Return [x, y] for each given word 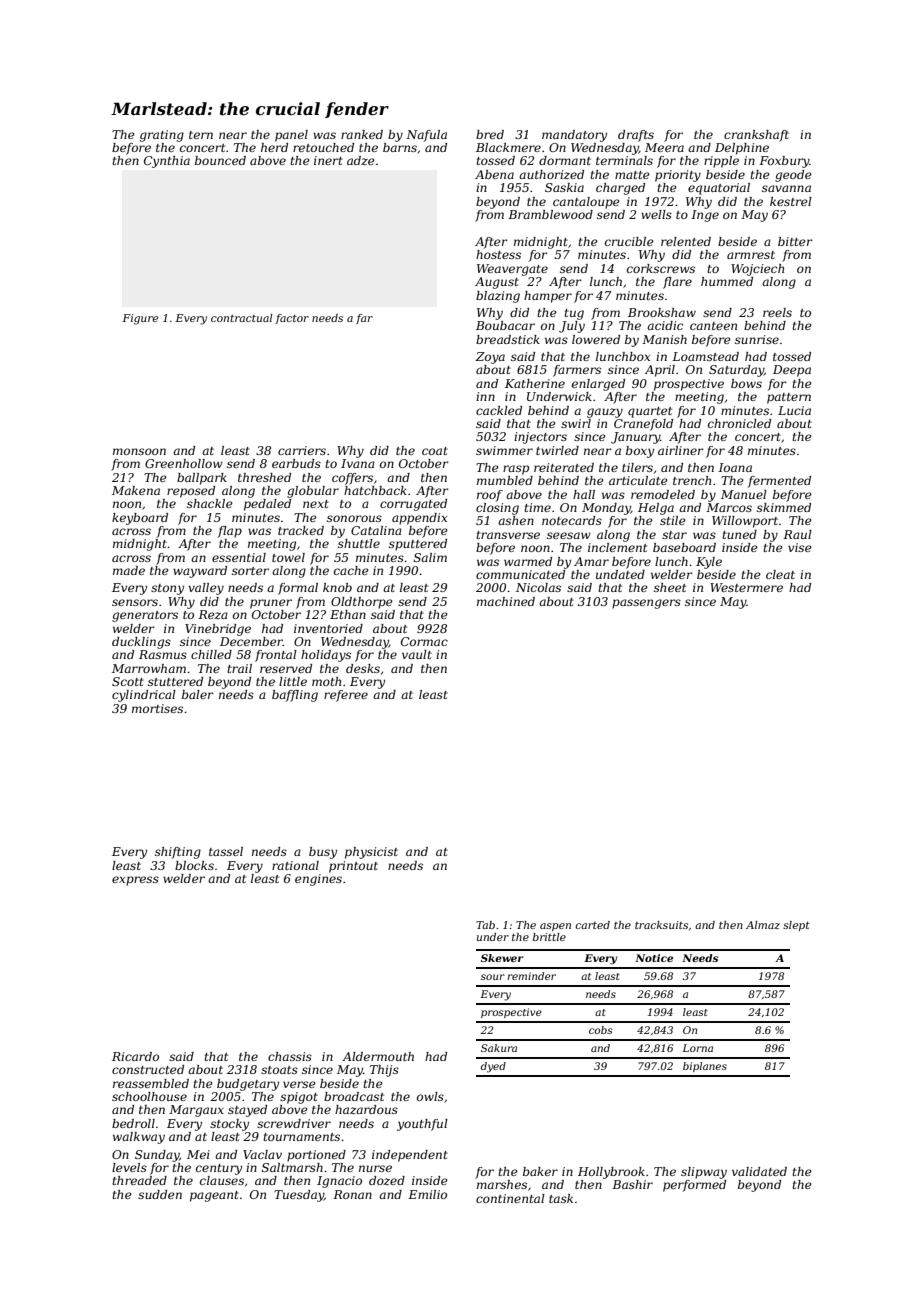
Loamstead [705, 356]
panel [291, 136]
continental [510, 1198]
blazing [498, 297]
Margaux [196, 1111]
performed [694, 1186]
